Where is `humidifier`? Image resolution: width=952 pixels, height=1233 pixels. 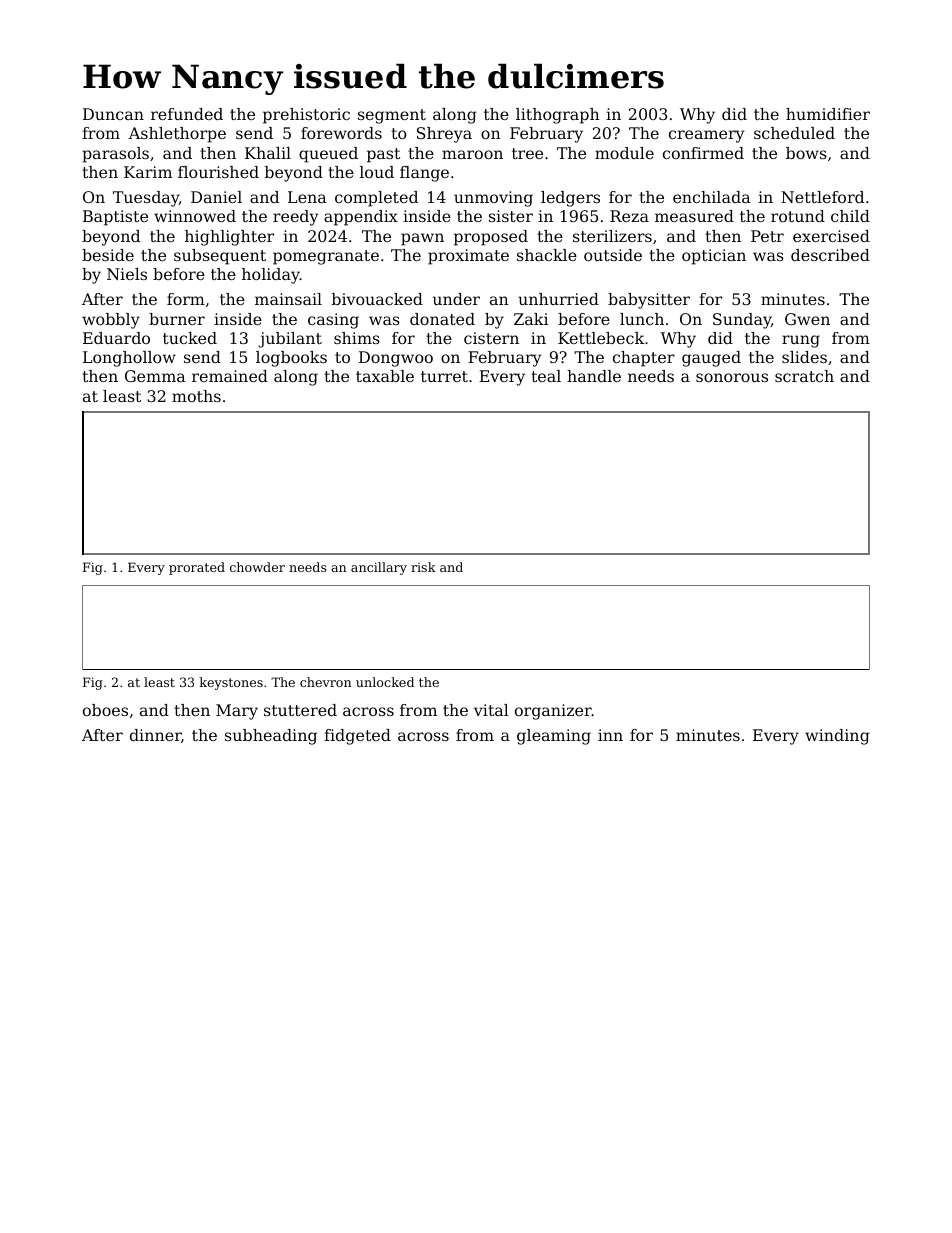 humidifier is located at coordinates (828, 114).
